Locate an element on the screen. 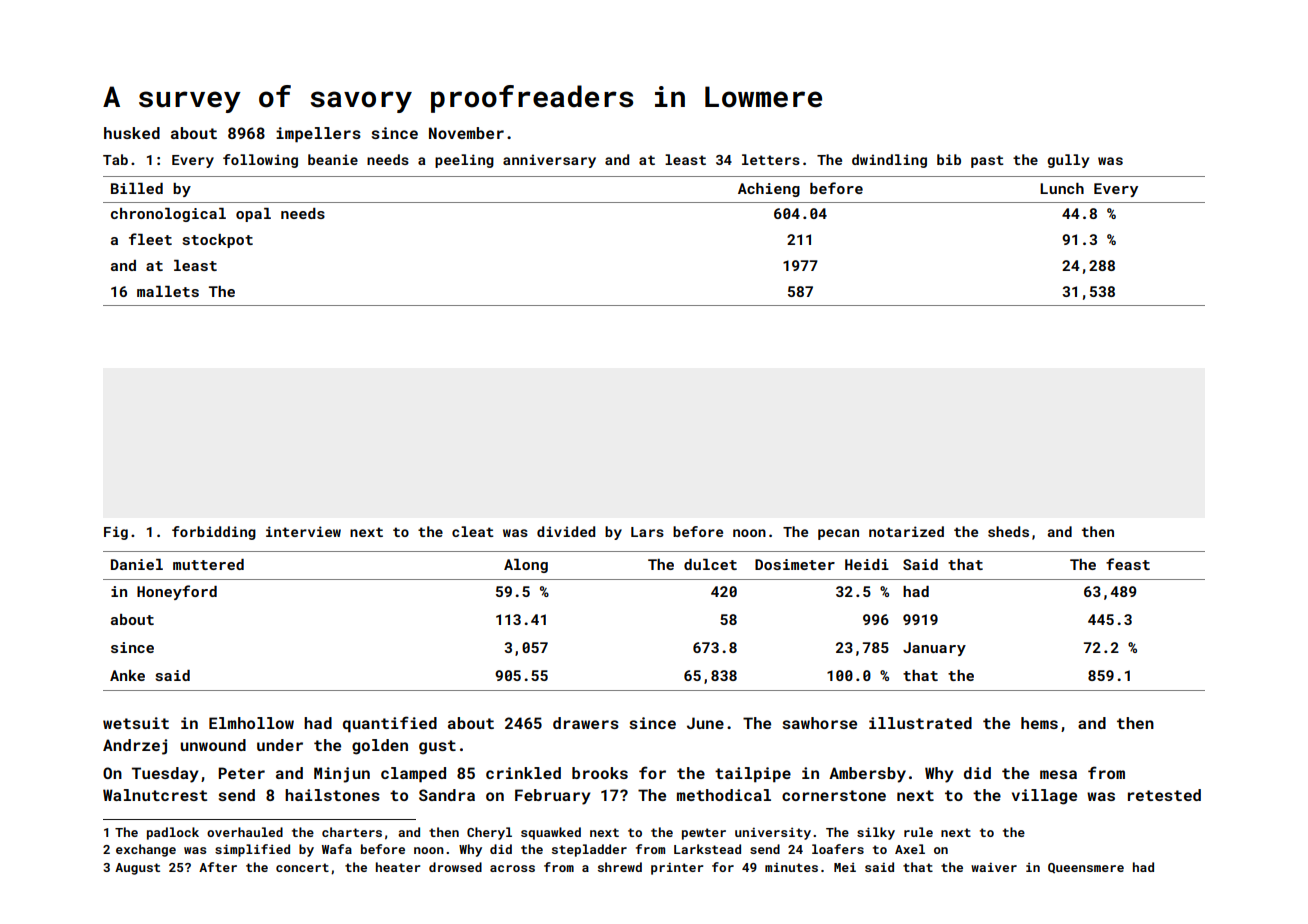  After is located at coordinates (218, 867).
